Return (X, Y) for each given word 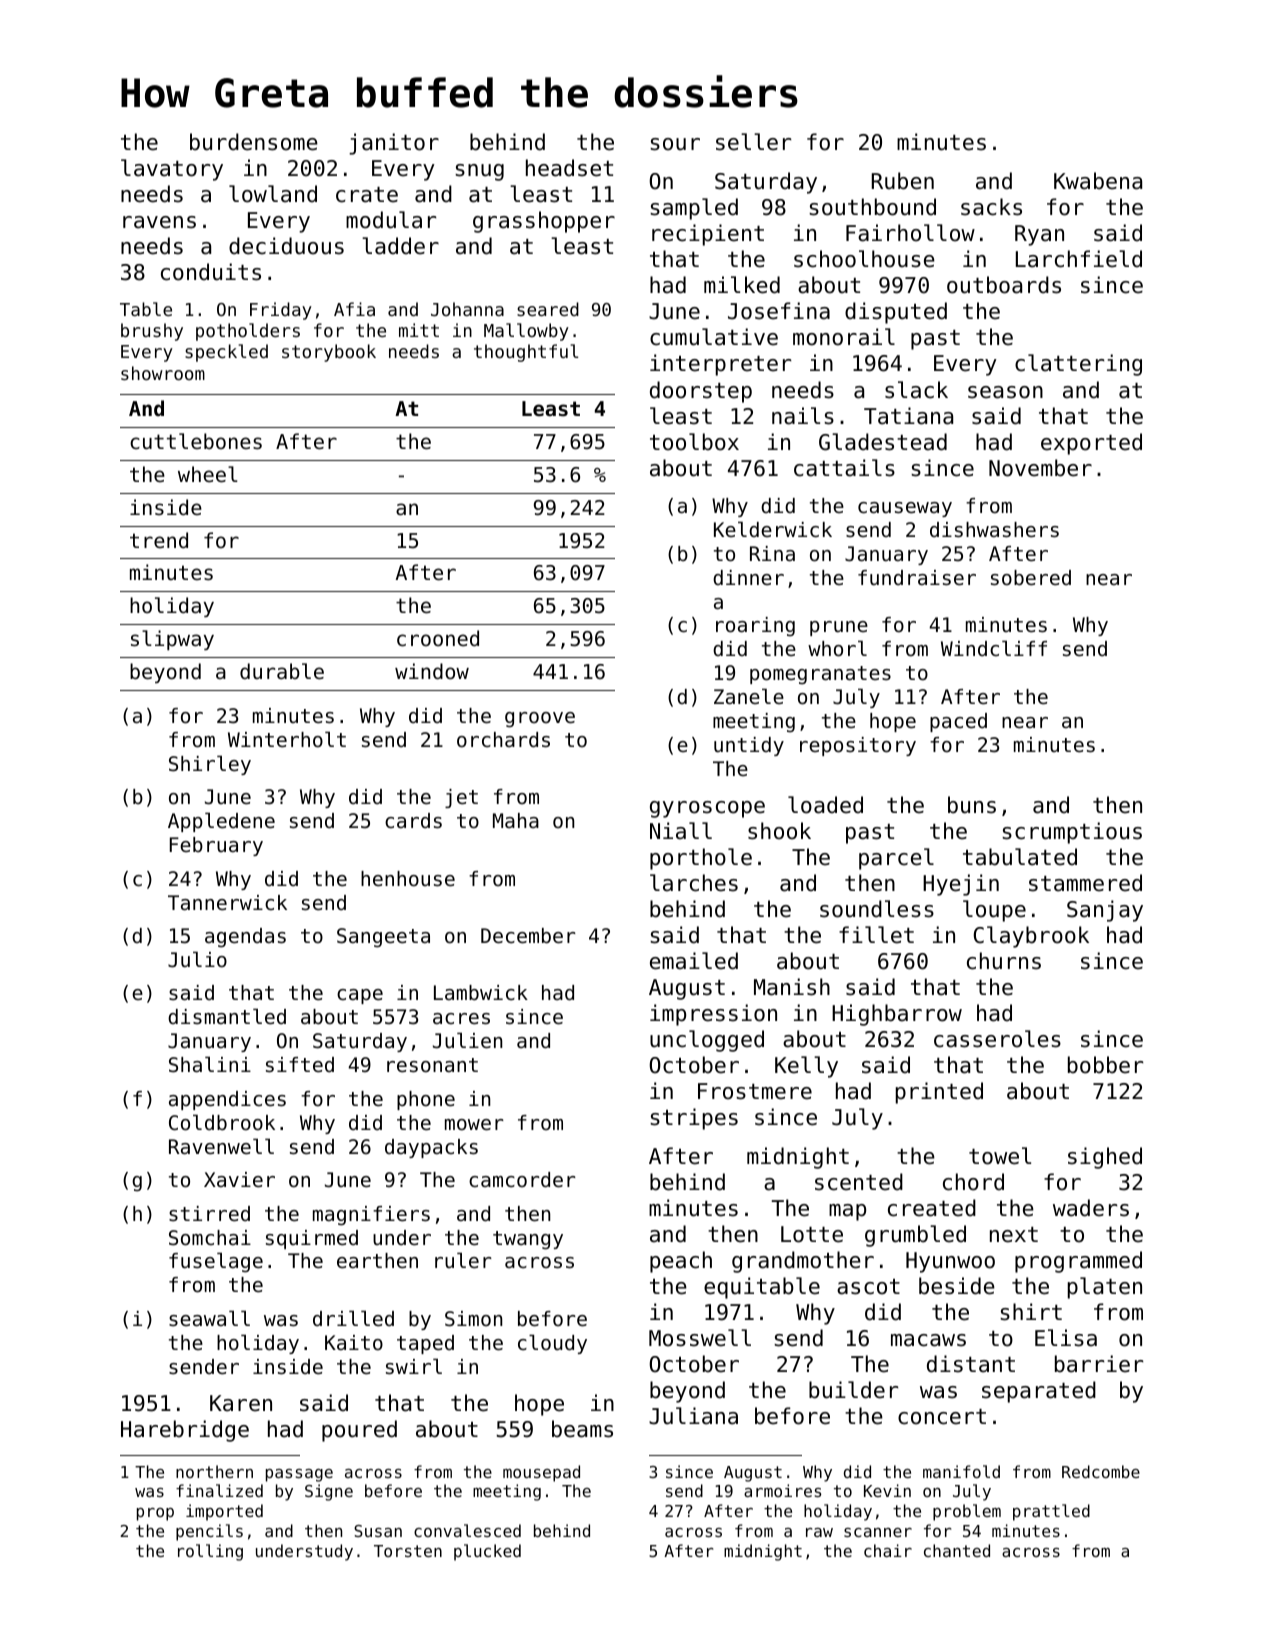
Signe (329, 1492)
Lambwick (481, 993)
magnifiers (371, 1216)
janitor (394, 144)
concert (942, 1417)
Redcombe (1101, 1471)
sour (675, 144)
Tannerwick (227, 903)
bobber (1105, 1065)
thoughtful (526, 353)
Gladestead (883, 442)
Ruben (903, 181)
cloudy (552, 1344)
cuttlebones (196, 441)
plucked (487, 1552)
